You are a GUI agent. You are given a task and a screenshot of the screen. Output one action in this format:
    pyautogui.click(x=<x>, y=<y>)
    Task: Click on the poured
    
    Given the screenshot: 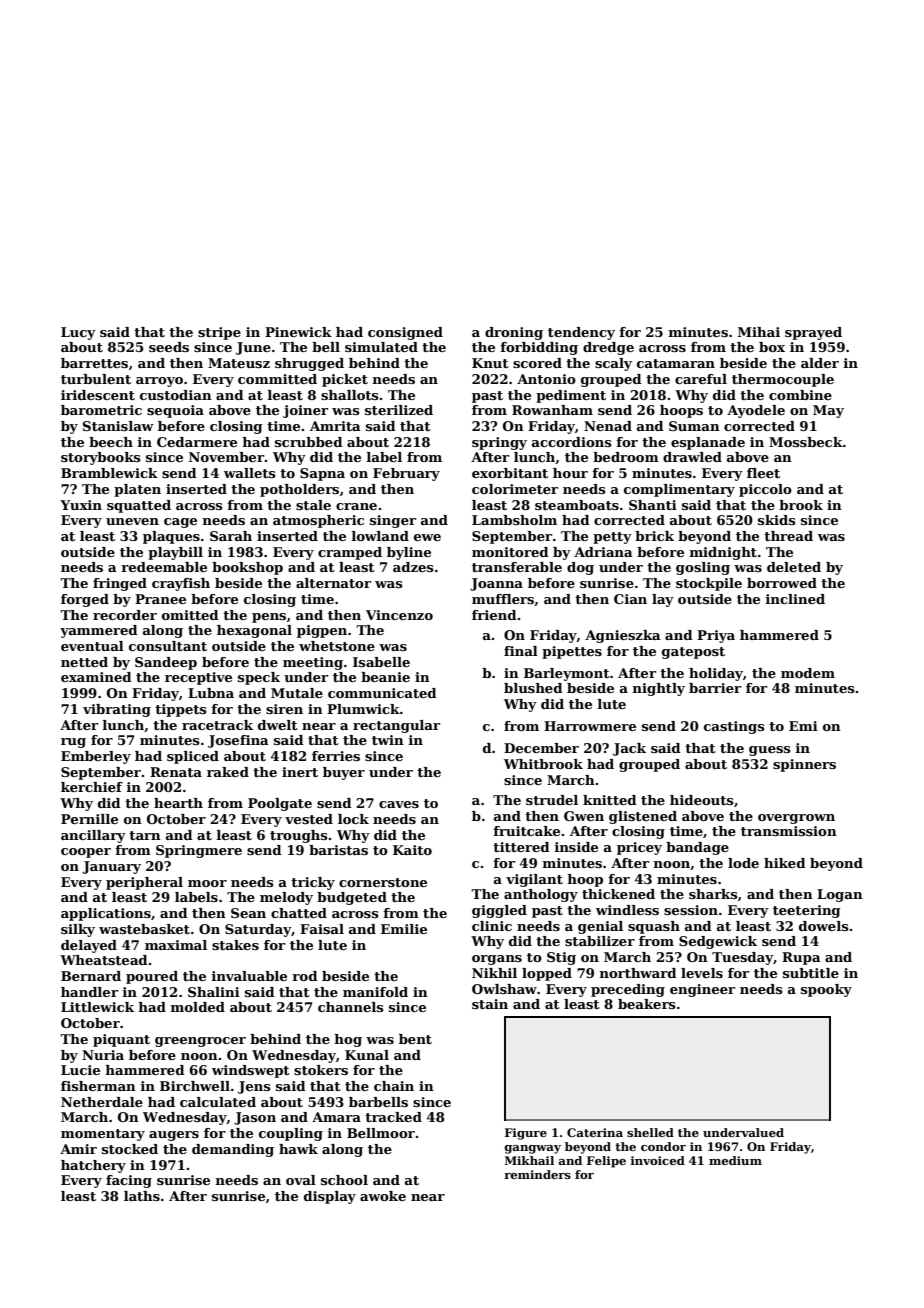 What is the action you would take?
    pyautogui.click(x=152, y=977)
